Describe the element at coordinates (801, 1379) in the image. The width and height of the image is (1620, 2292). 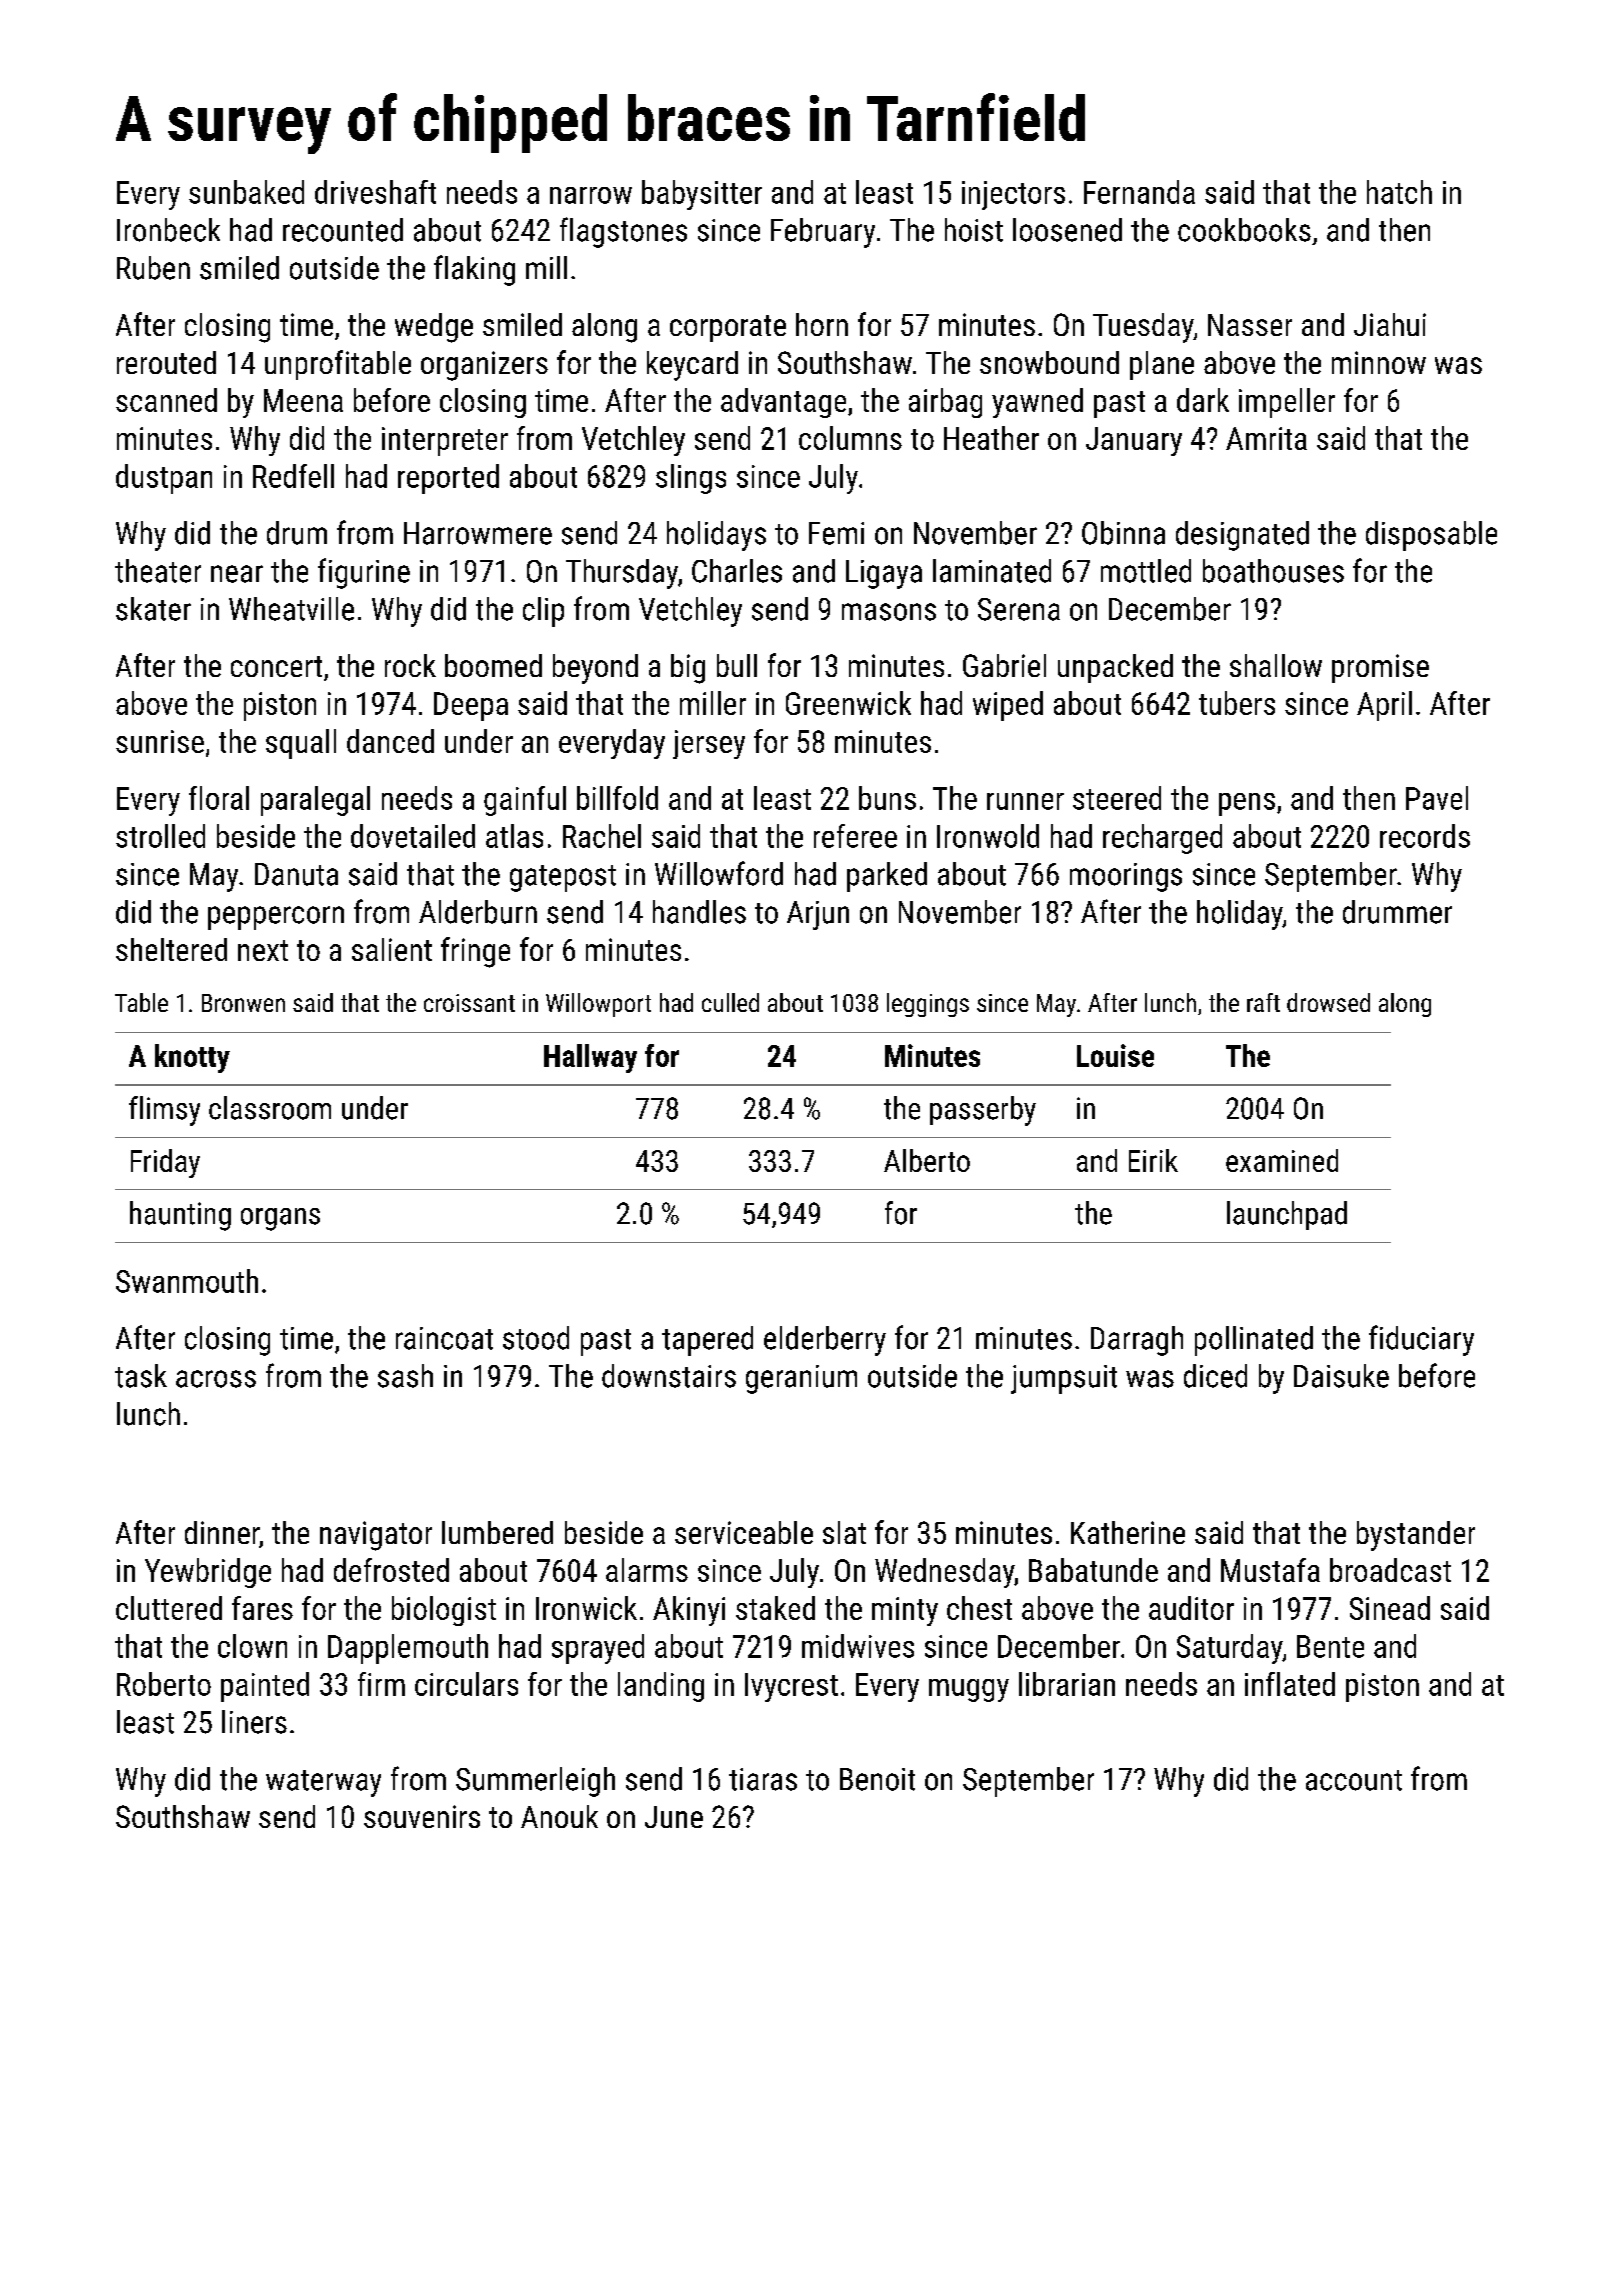
I see `geranium` at that location.
